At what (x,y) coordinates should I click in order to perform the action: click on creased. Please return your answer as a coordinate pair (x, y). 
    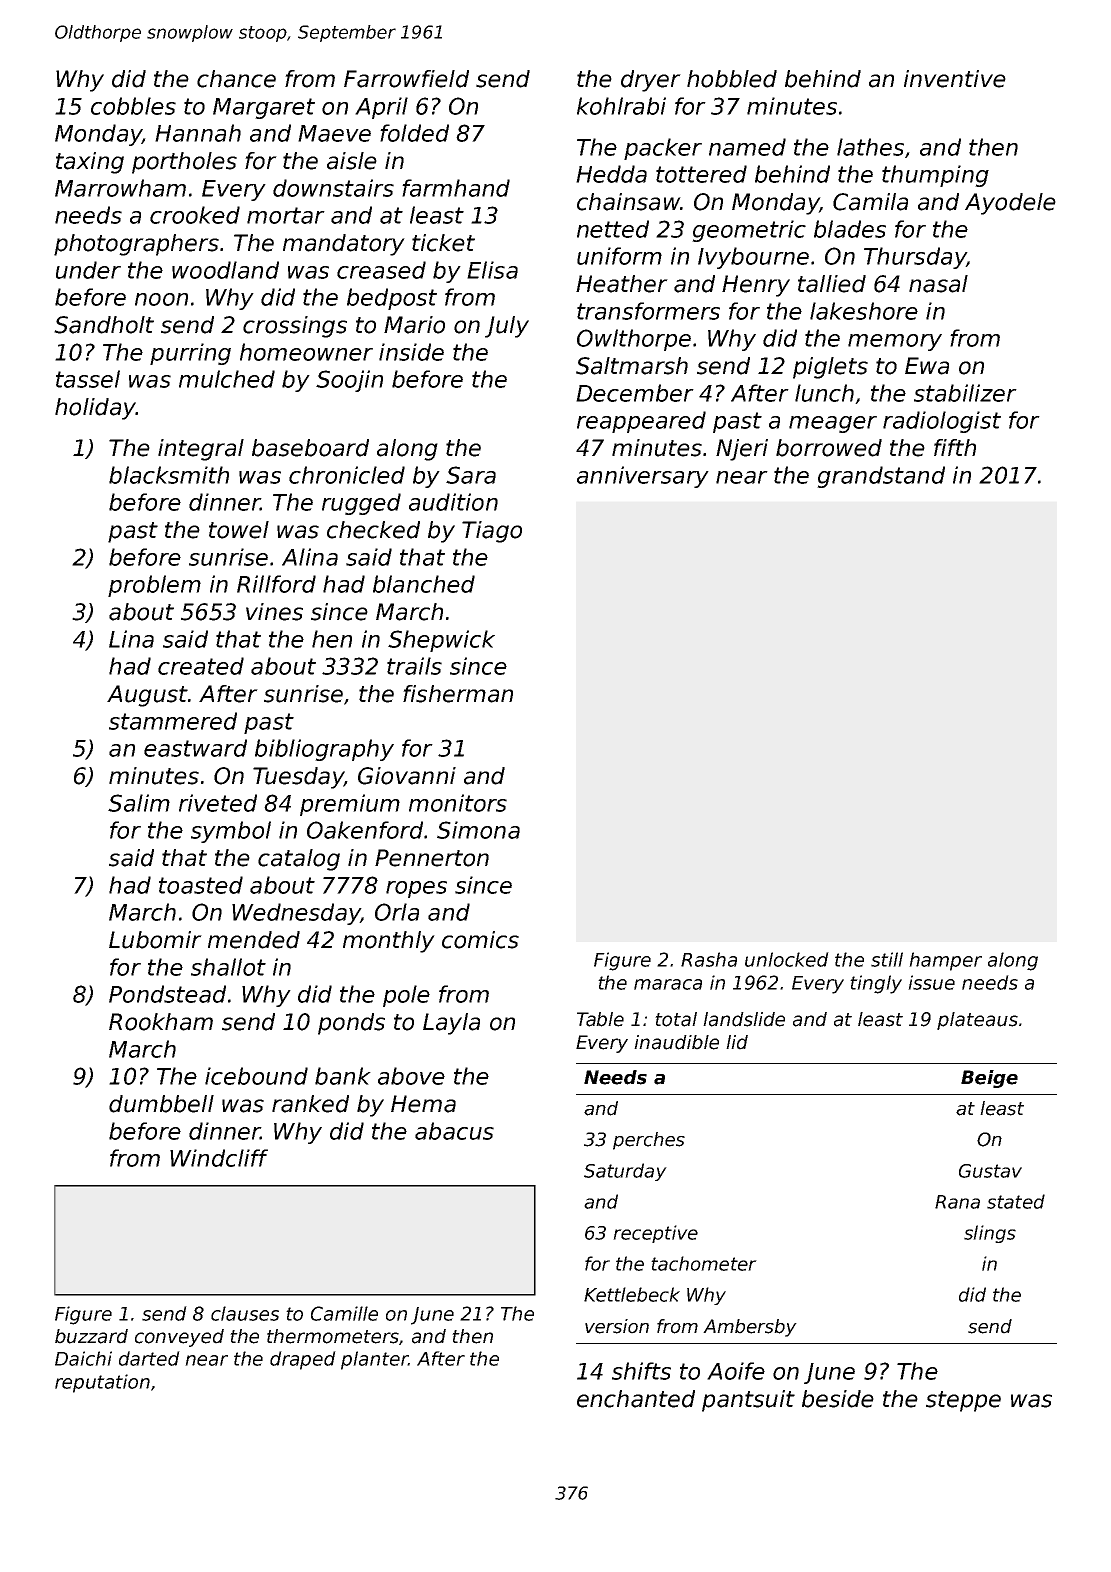
    Looking at the image, I should click on (381, 270).
